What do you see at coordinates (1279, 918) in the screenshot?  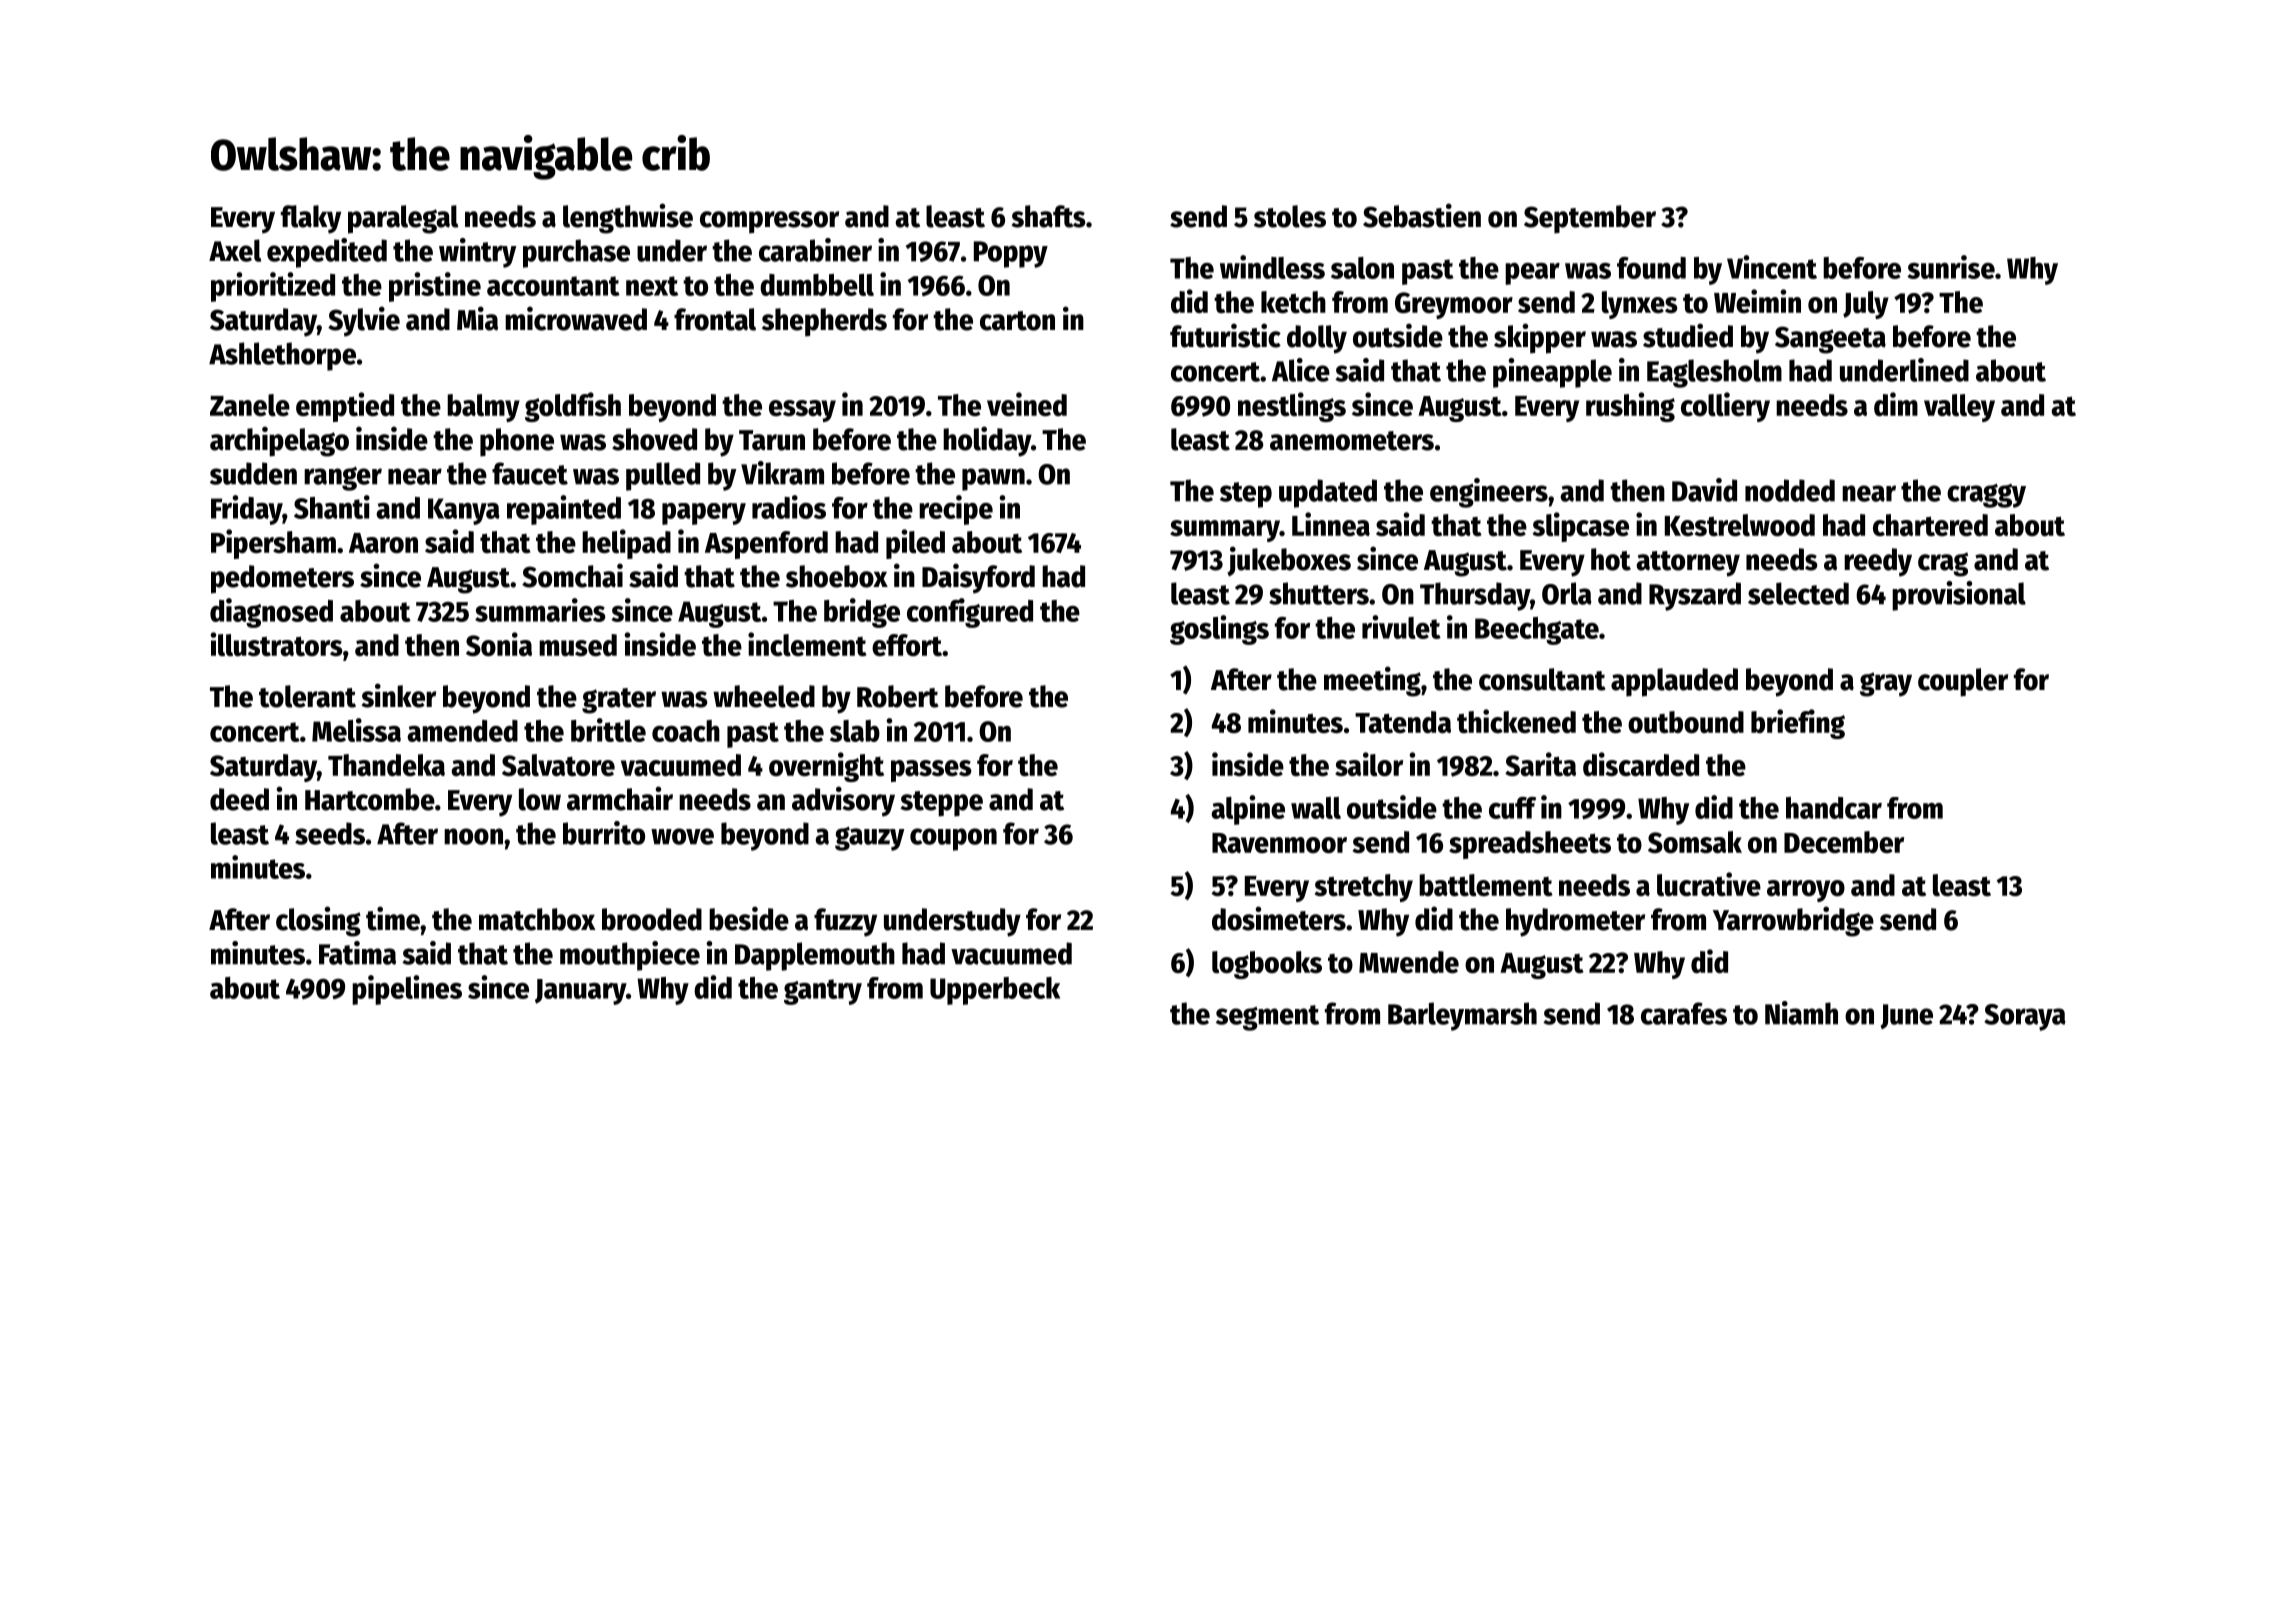 I see `dosimeters` at bounding box center [1279, 918].
